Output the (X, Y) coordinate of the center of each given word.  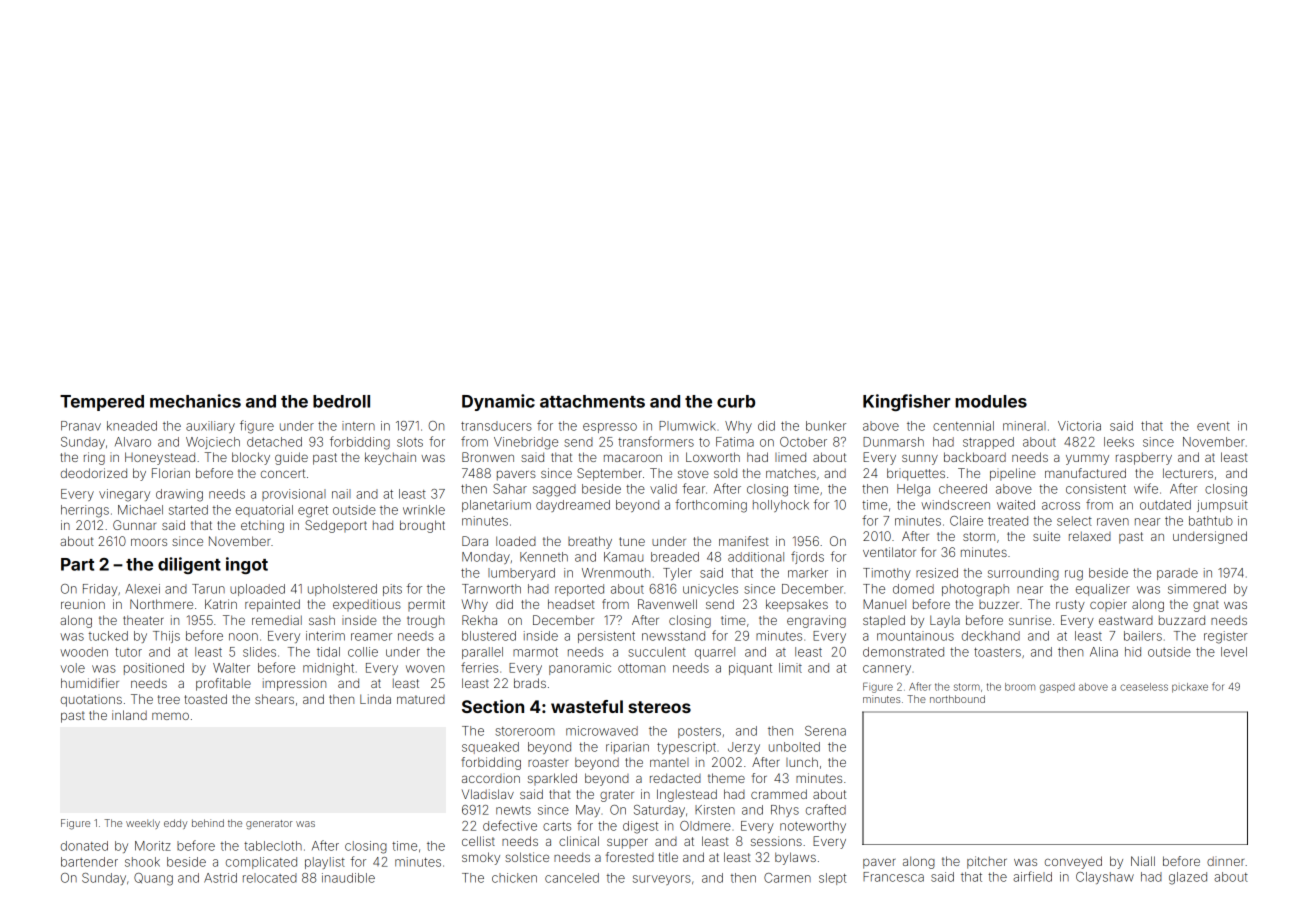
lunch (802, 762)
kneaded (132, 426)
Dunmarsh (893, 442)
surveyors (662, 880)
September (609, 474)
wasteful (587, 706)
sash (322, 620)
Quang (153, 879)
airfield (1032, 876)
